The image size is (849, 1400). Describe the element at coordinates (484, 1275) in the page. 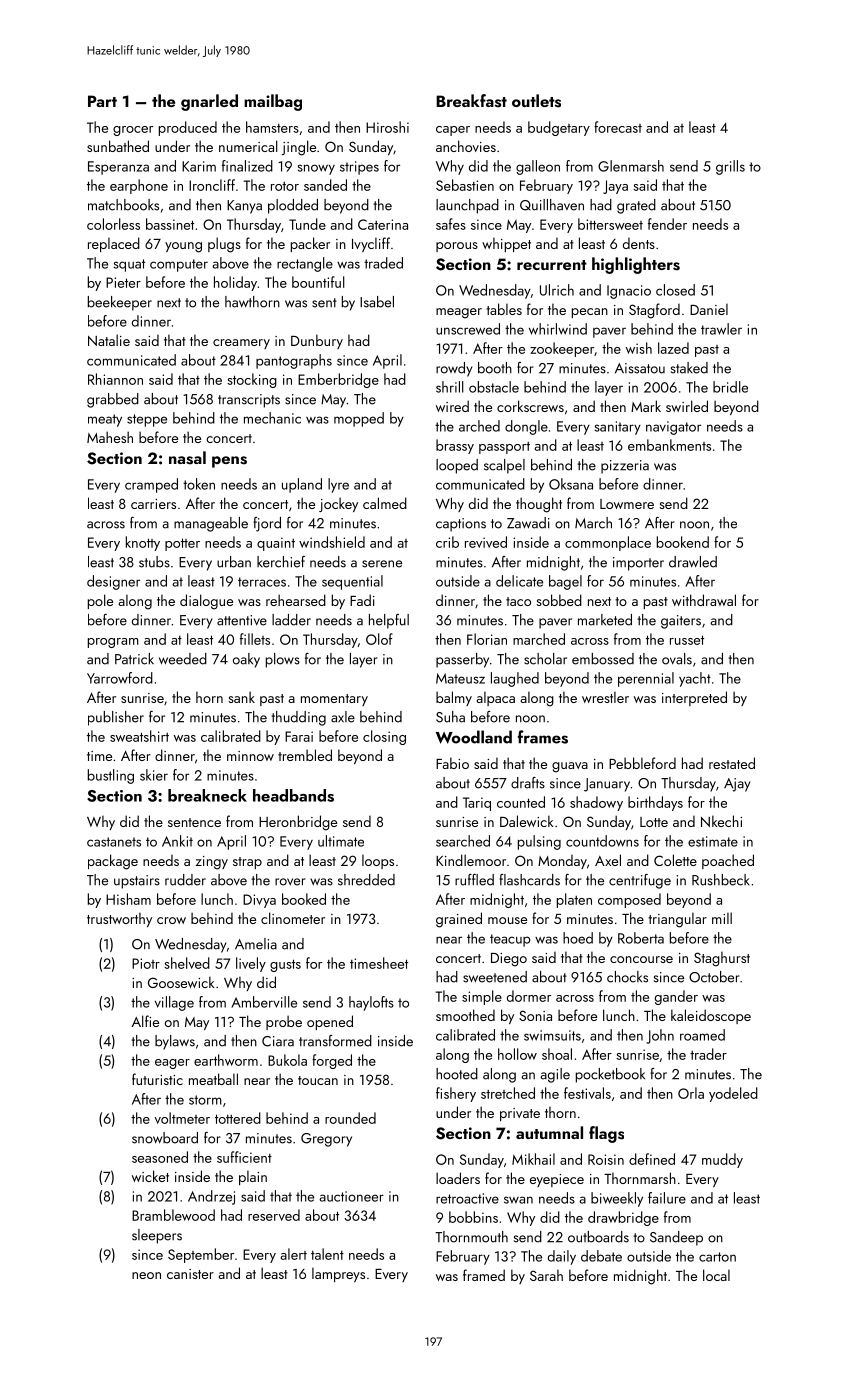

I see `framed` at that location.
